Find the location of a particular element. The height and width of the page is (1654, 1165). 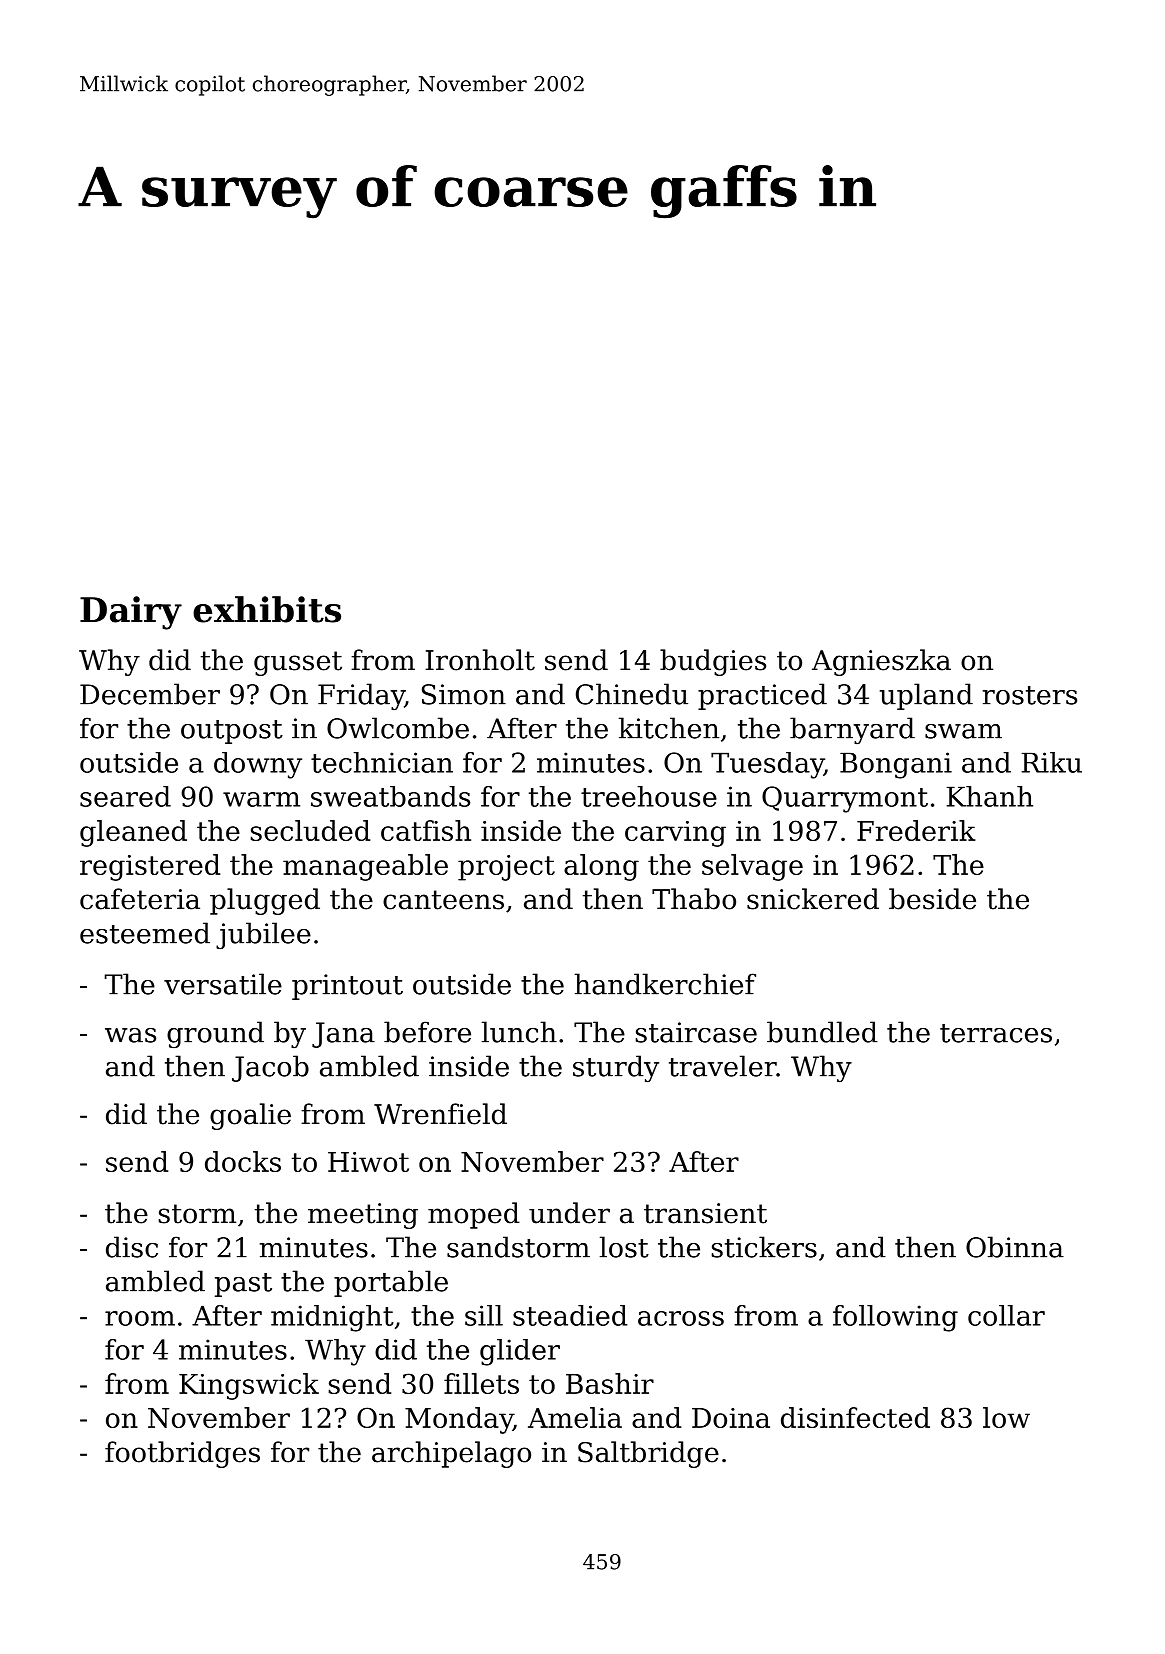

room is located at coordinates (140, 1318).
